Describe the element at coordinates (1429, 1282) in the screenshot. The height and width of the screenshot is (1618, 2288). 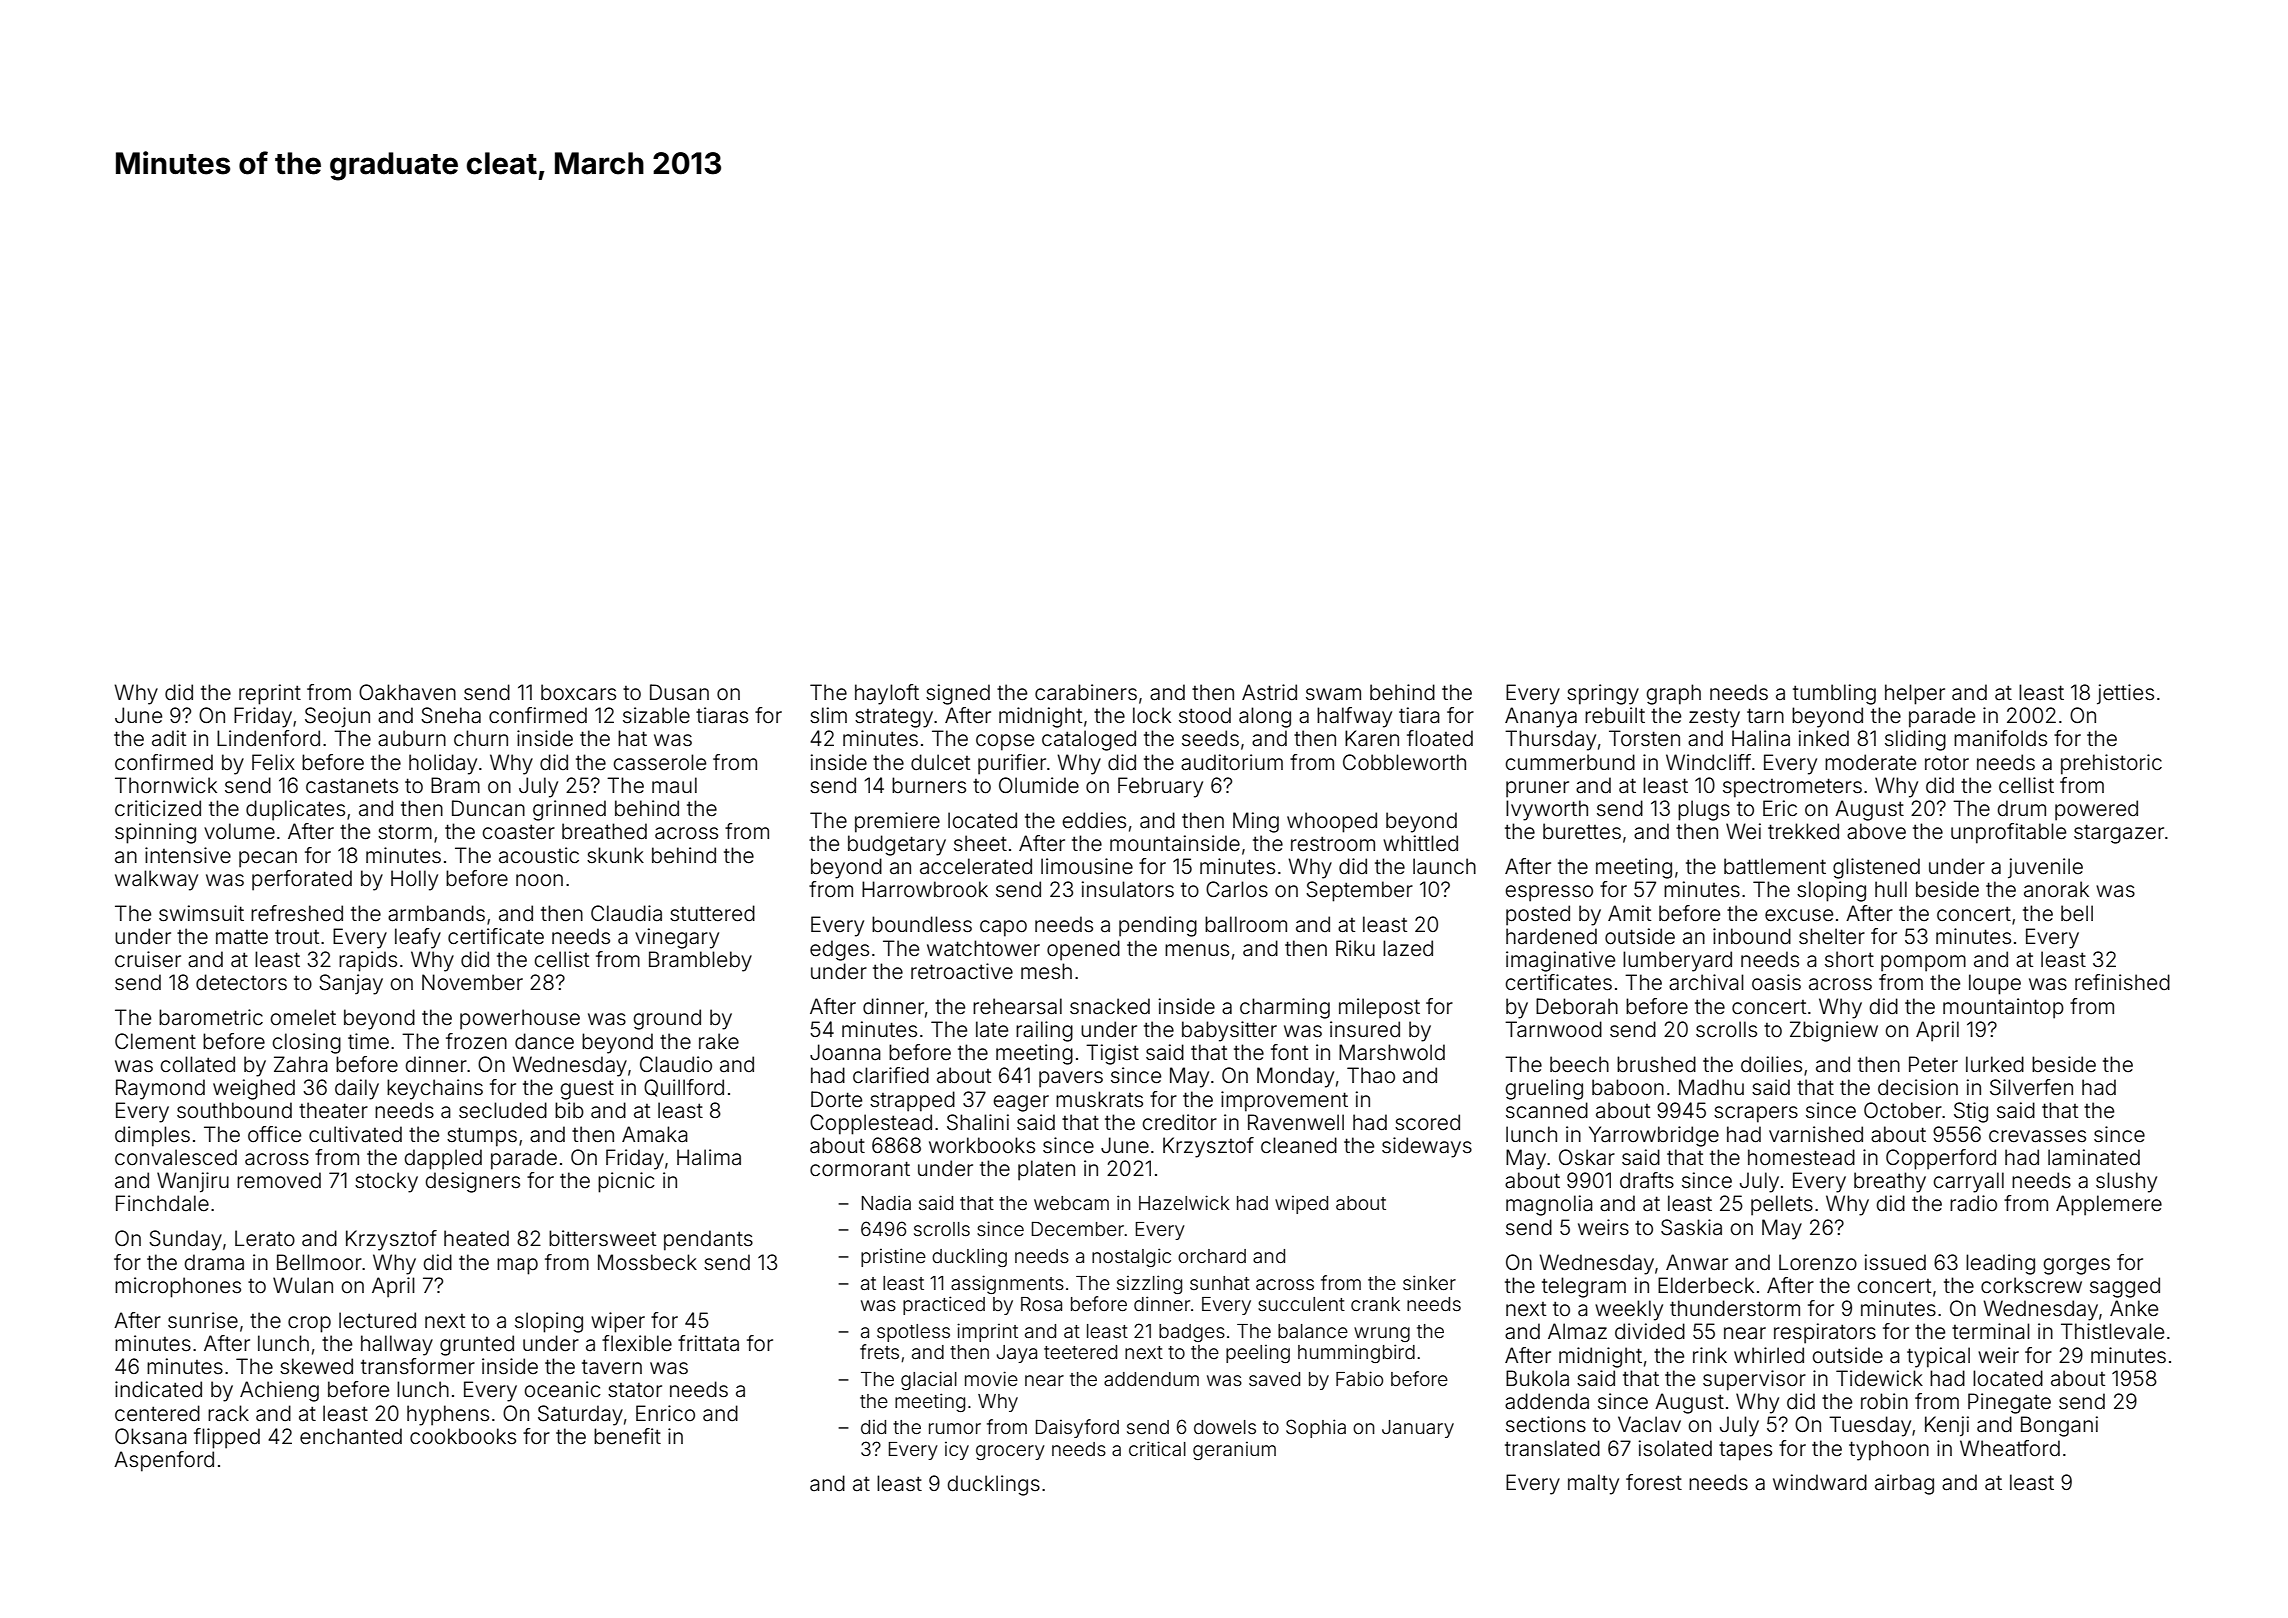
I see `sinker` at that location.
